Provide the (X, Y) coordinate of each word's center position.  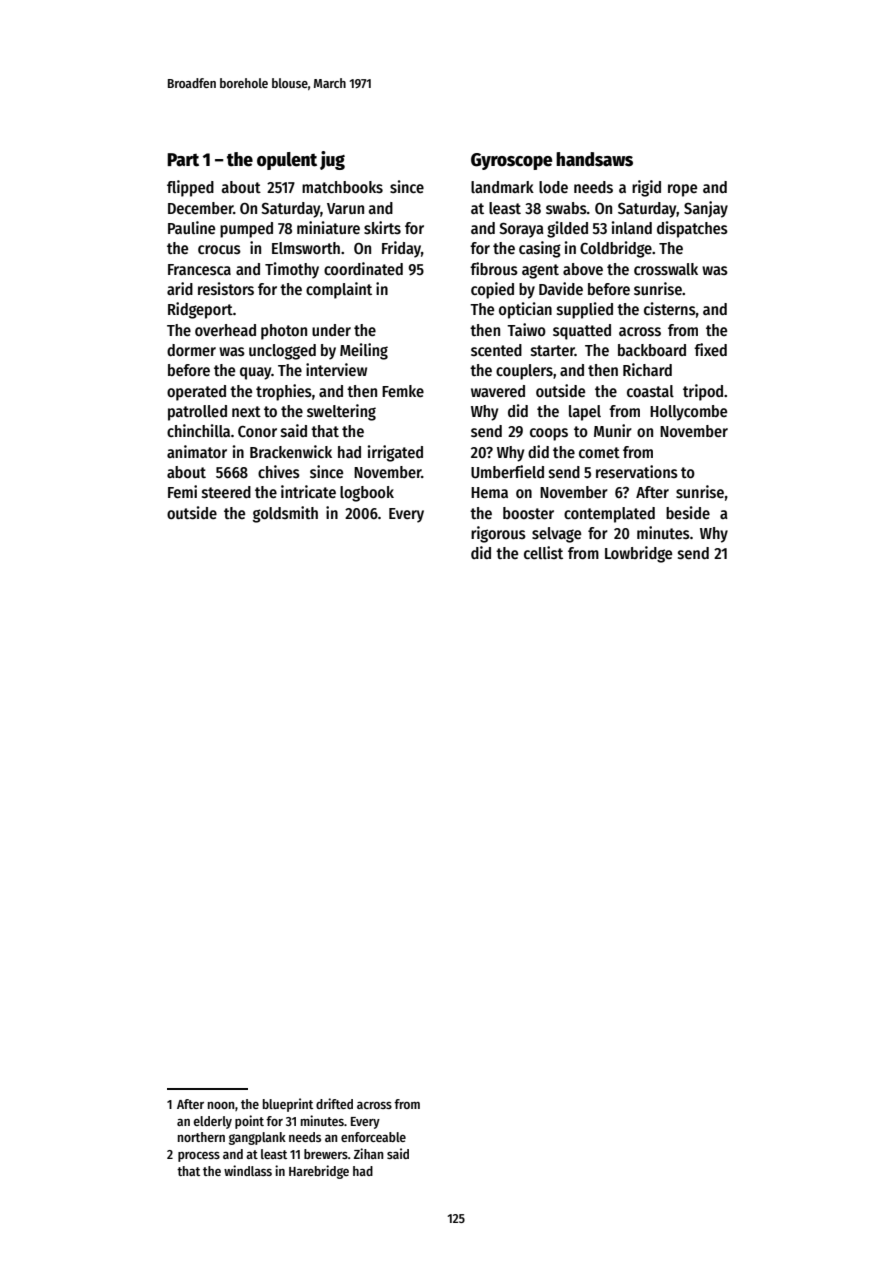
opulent (287, 161)
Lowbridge (638, 554)
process (199, 1157)
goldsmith (285, 514)
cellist (543, 552)
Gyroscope (511, 161)
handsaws (594, 159)
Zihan (369, 1153)
